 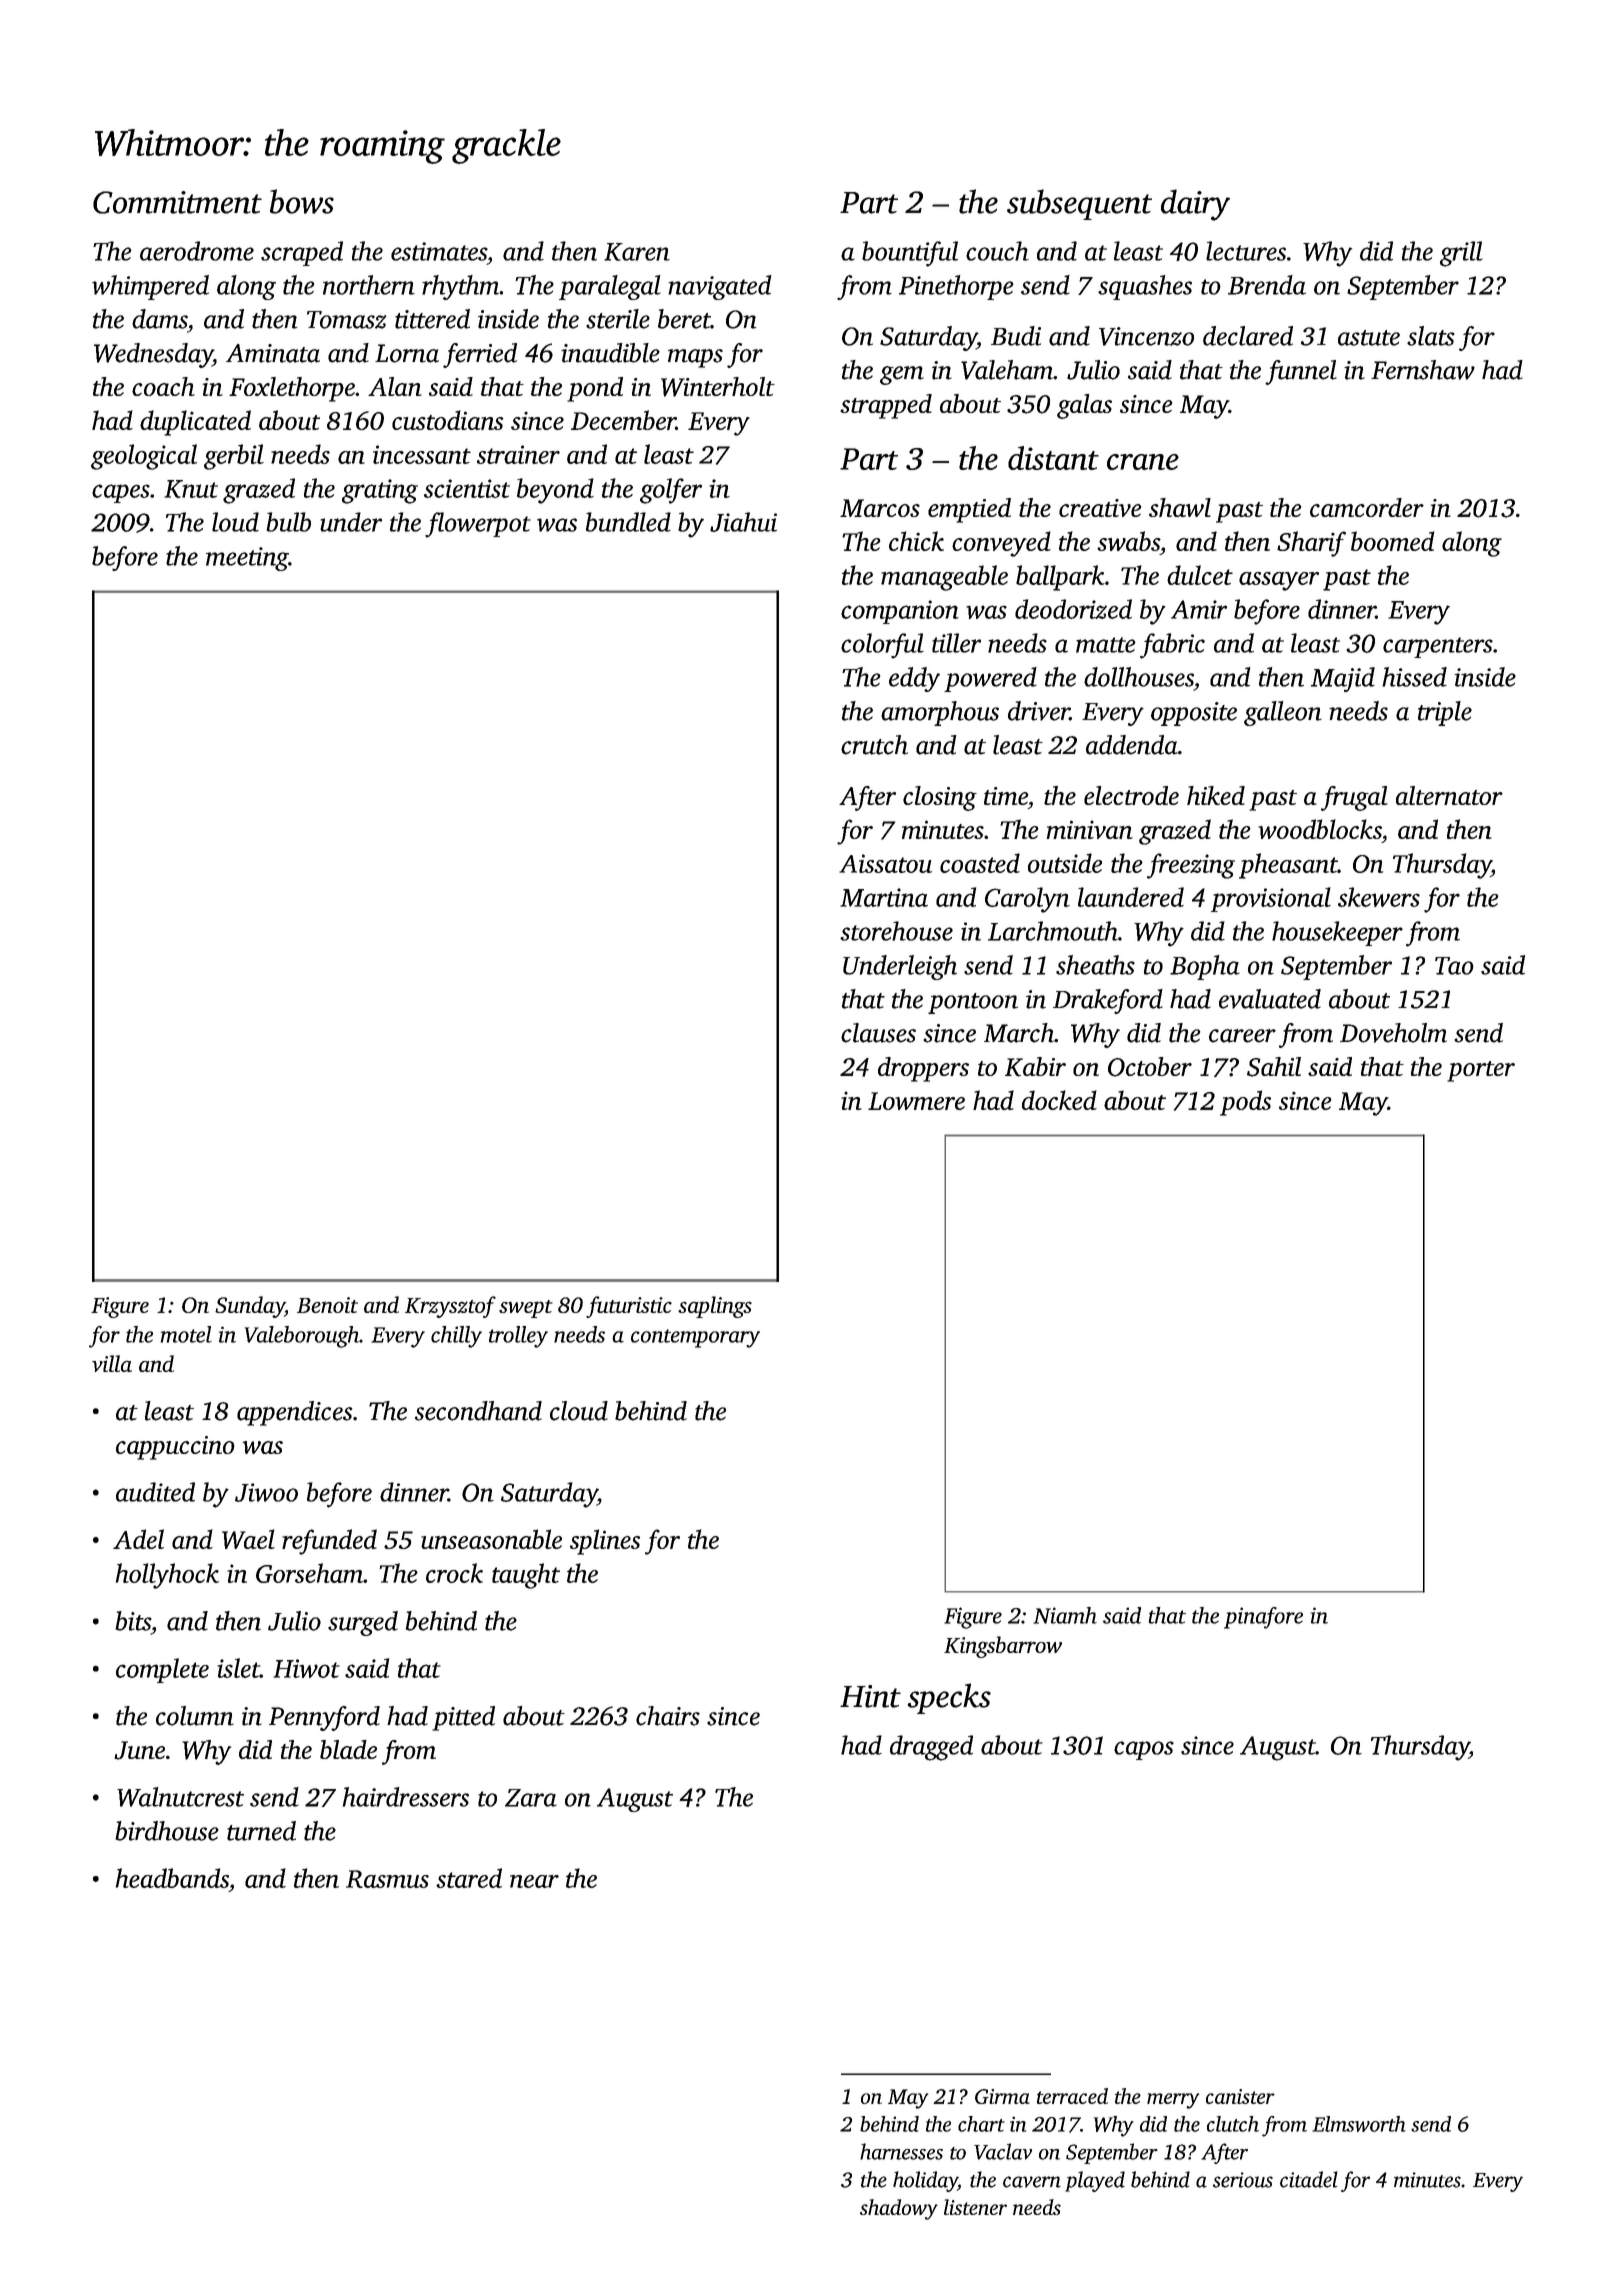 What do you see at coordinates (899, 2209) in the document?
I see `shadowy` at bounding box center [899, 2209].
